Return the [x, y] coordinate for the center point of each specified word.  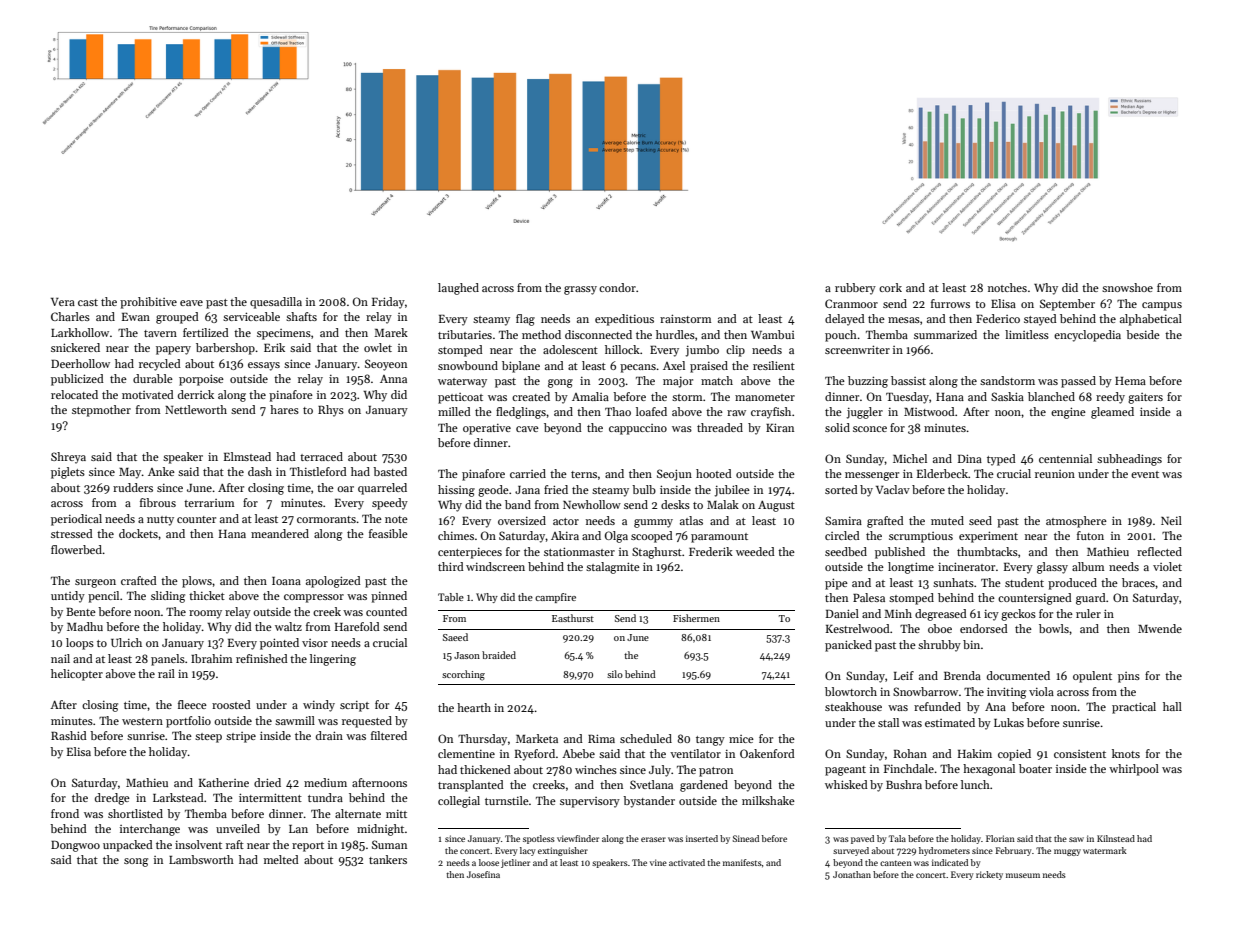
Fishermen [696, 618]
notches [1007, 287]
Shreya [68, 458]
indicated [950, 862]
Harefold [357, 626]
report [308, 847]
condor [617, 287]
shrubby [939, 646]
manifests [742, 862]
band [518, 504]
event [1145, 474]
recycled [160, 365]
